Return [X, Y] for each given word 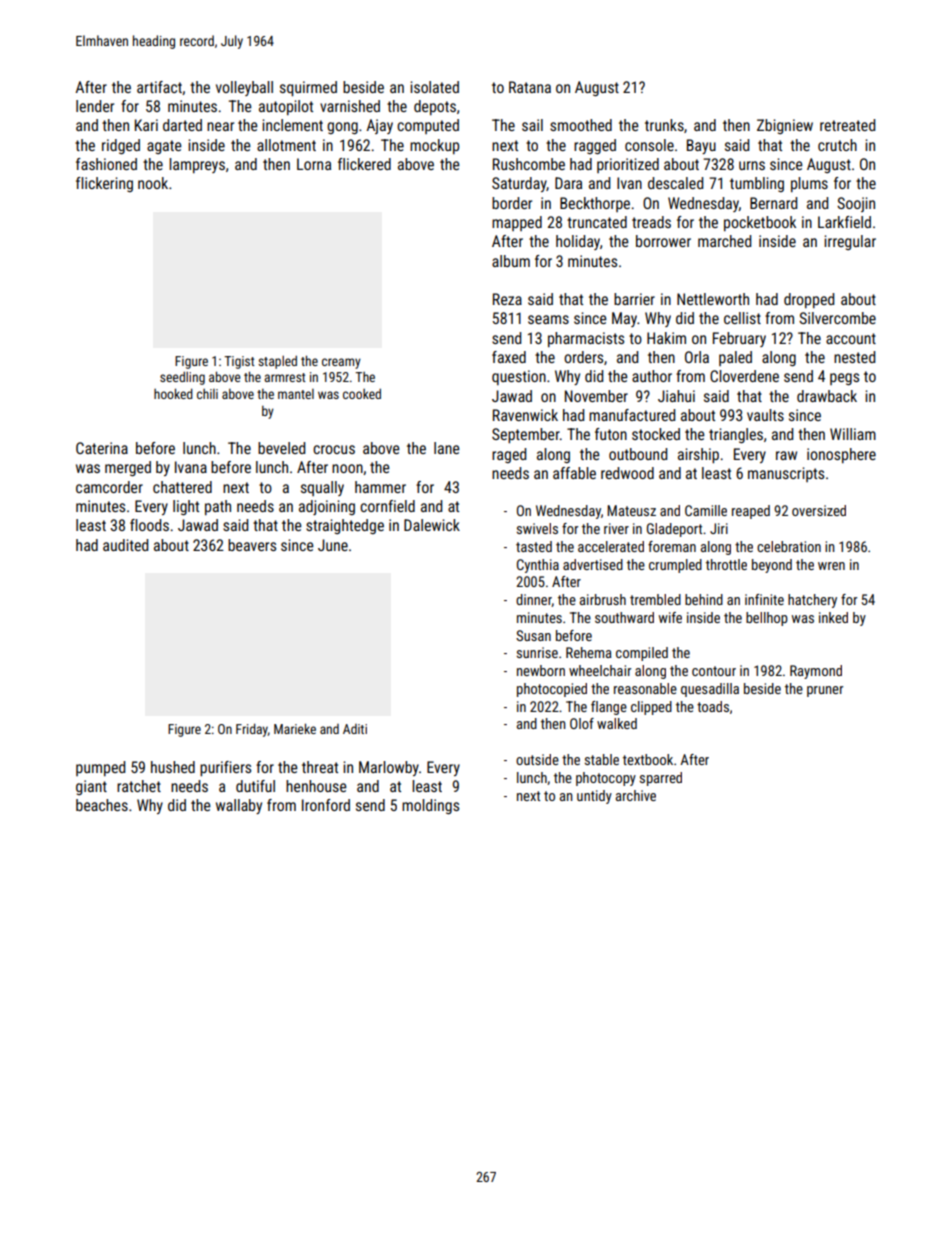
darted [182, 125]
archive [636, 795]
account [851, 338]
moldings [430, 806]
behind [704, 599]
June [333, 545]
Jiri [719, 528]
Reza [507, 299]
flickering [104, 184]
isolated [434, 87]
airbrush [603, 599]
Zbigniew [785, 126]
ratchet [139, 786]
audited [125, 545]
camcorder [109, 487]
